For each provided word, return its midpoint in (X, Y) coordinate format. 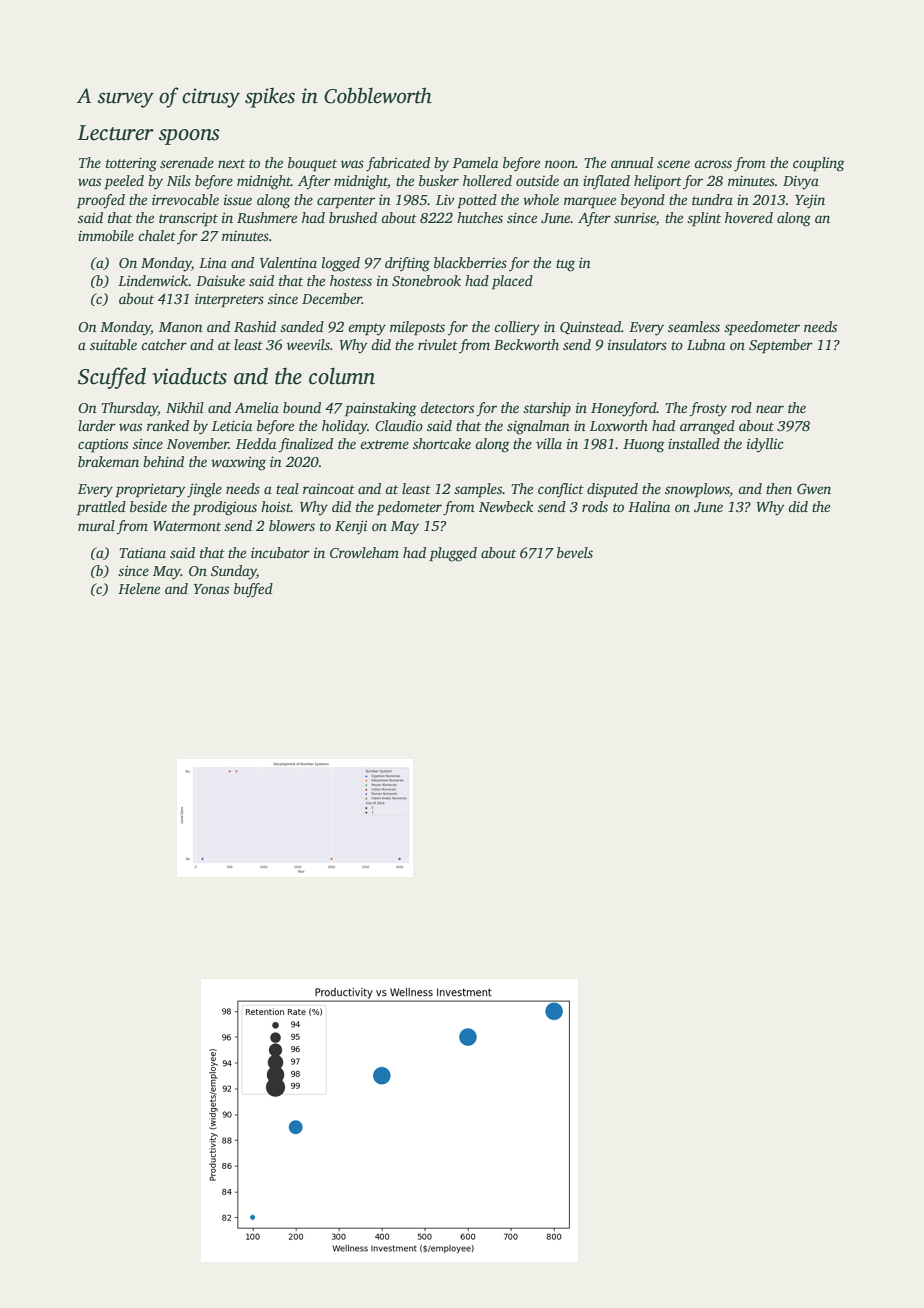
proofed (101, 201)
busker (439, 180)
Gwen (814, 488)
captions (103, 446)
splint (704, 219)
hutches (480, 217)
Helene (139, 588)
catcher (164, 344)
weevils (308, 344)
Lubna (706, 344)
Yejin (810, 201)
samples (478, 490)
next (231, 163)
